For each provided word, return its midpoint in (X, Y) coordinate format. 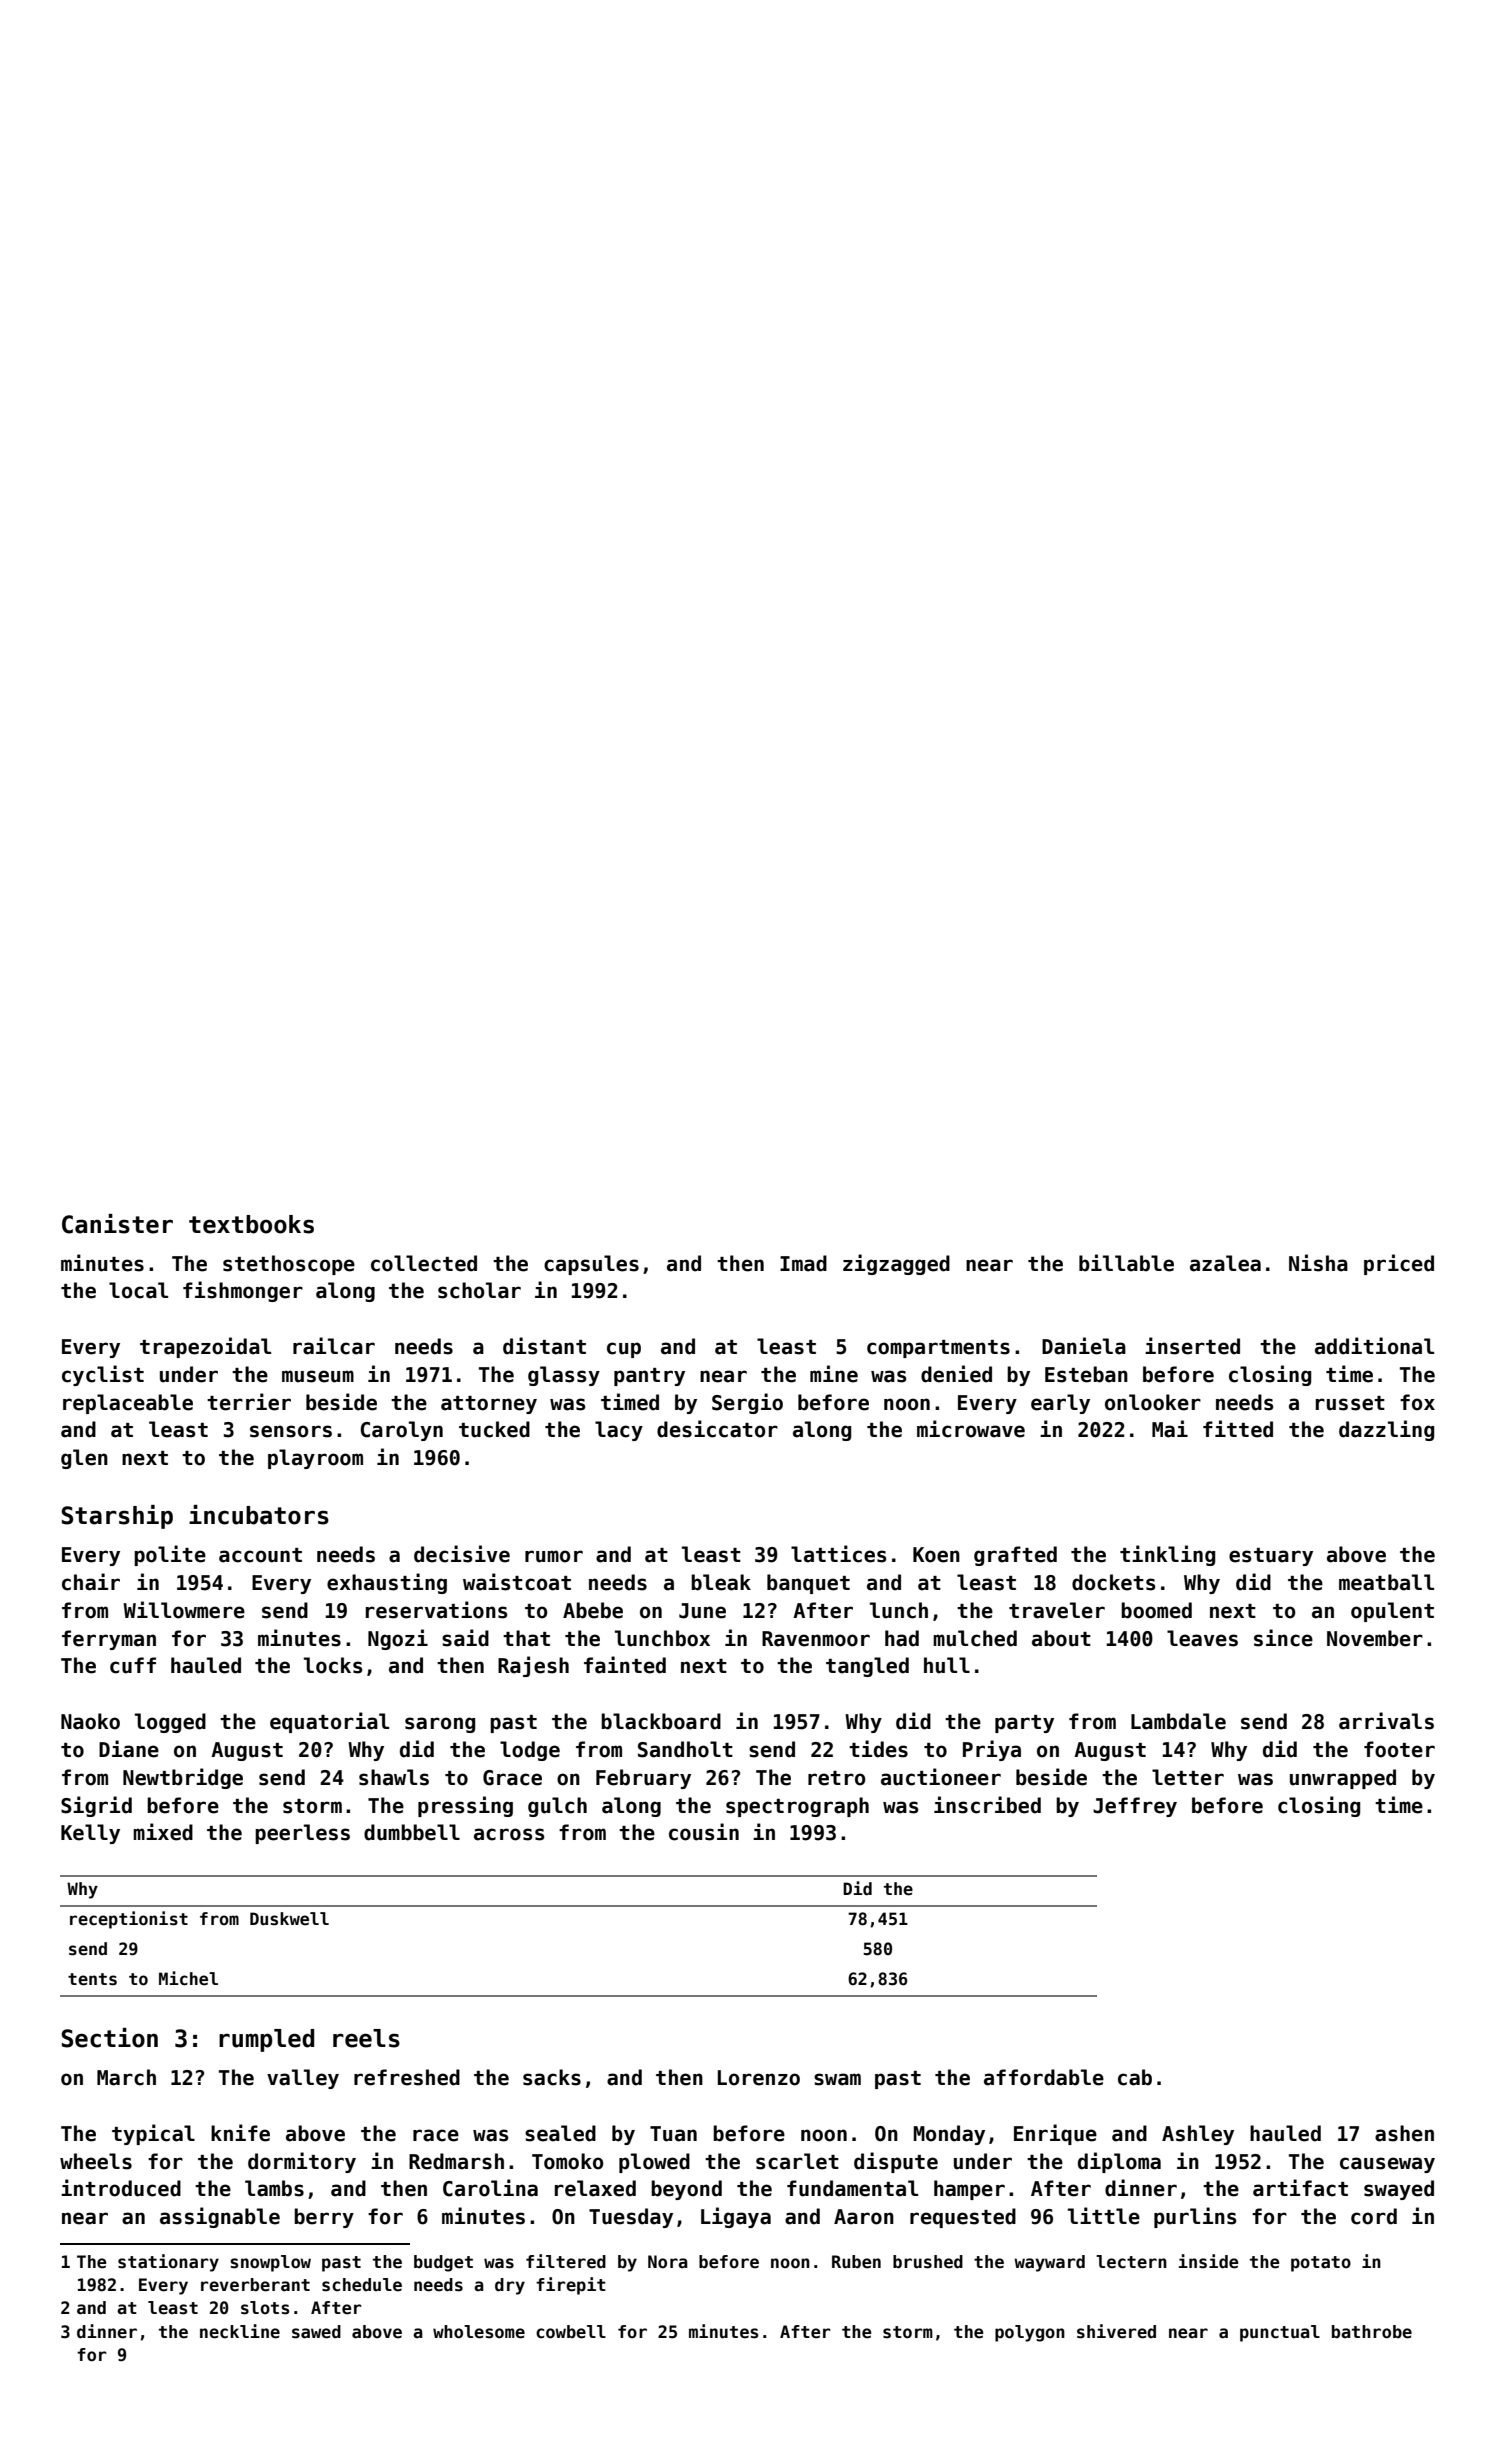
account (260, 1555)
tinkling (1167, 1555)
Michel (188, 1978)
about (1061, 1638)
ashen (1404, 2133)
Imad (803, 1263)
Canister (117, 1224)
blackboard (661, 1721)
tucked (494, 1429)
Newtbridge (183, 1778)
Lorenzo (759, 2078)
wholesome (479, 2332)
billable (1126, 1263)
